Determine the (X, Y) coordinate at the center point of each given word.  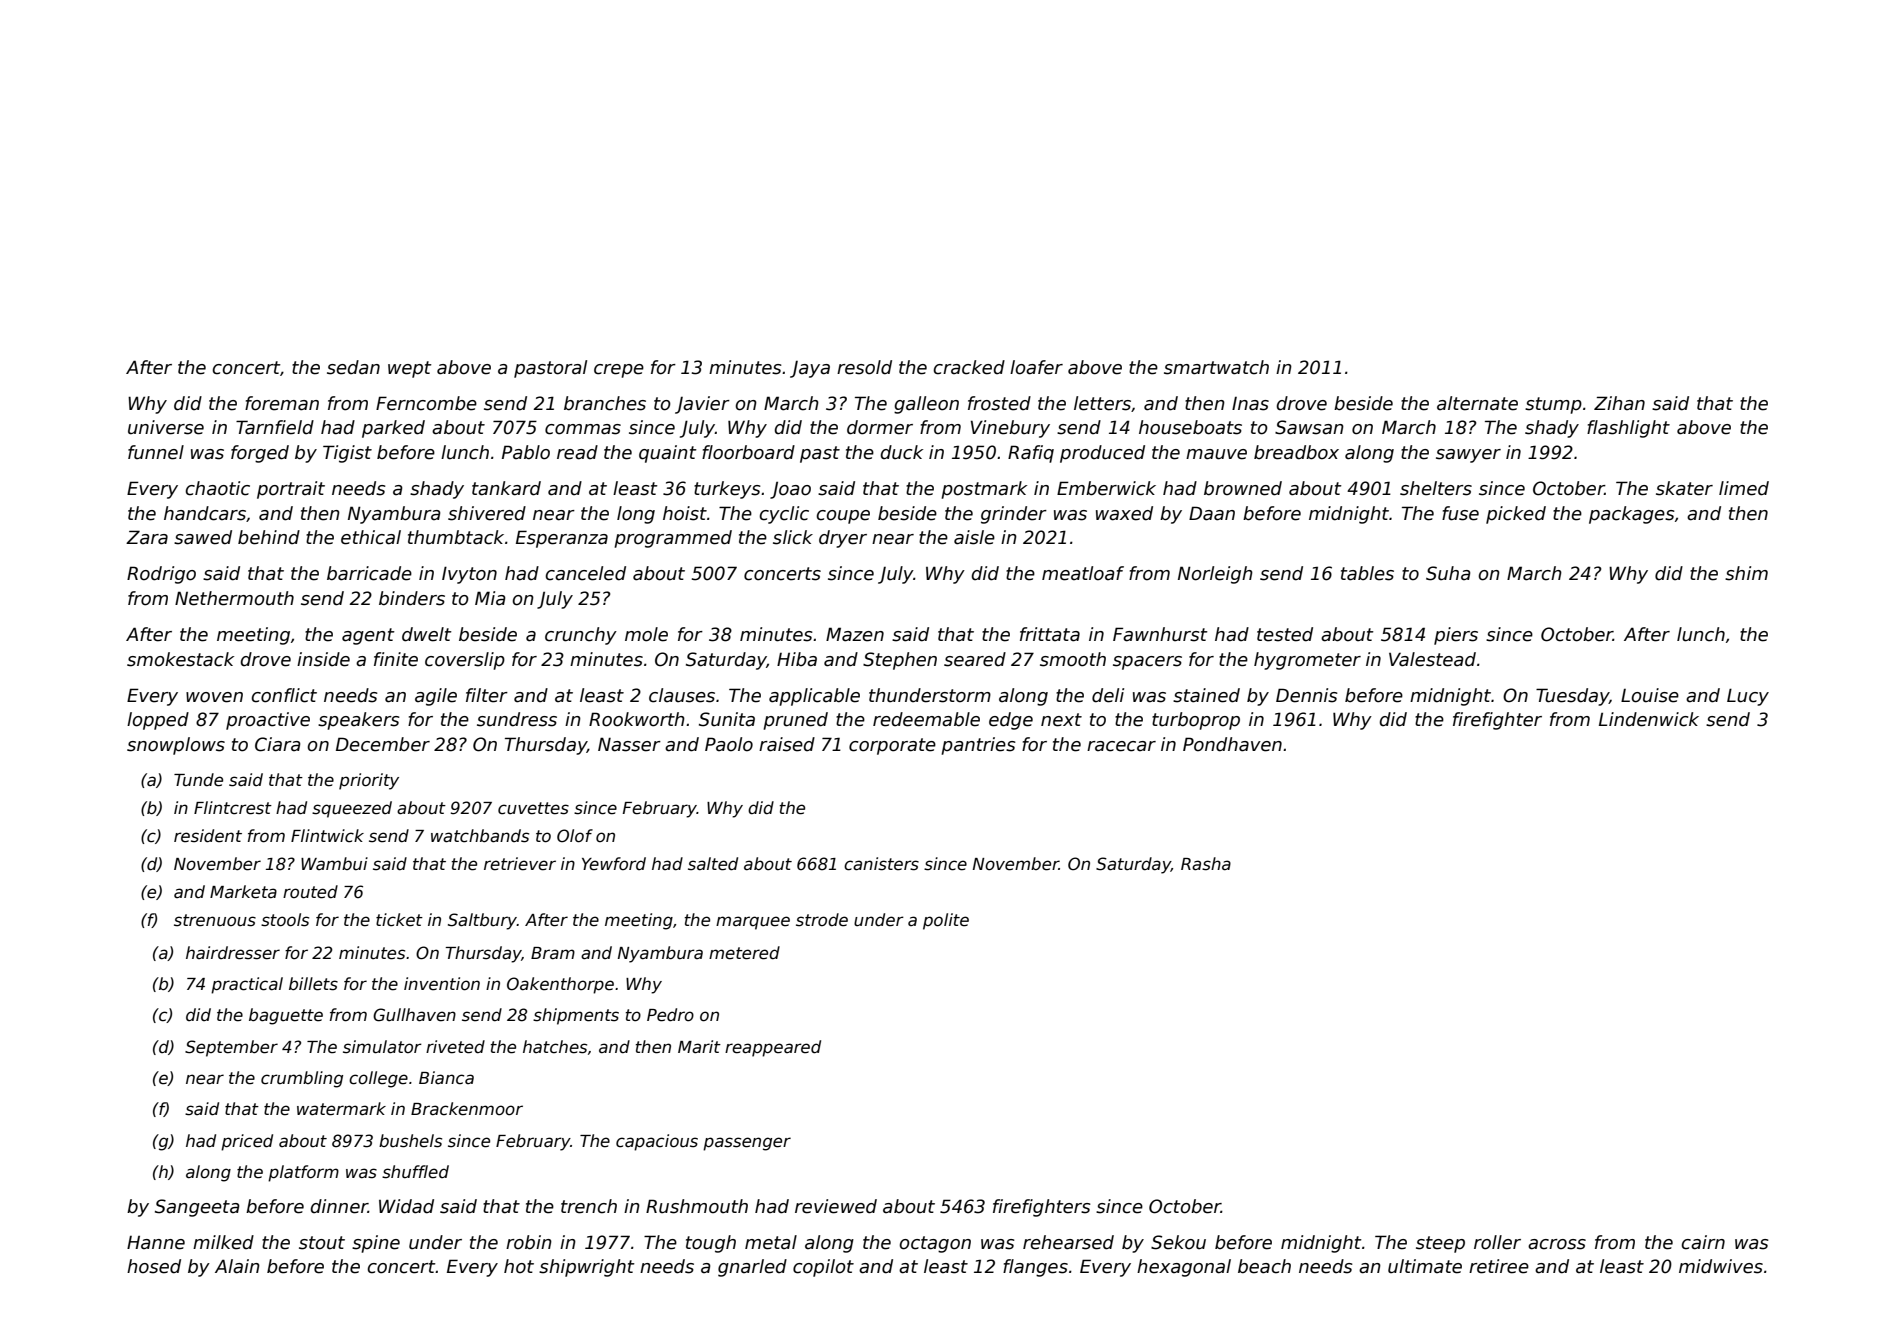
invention (442, 984)
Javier (702, 405)
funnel (156, 452)
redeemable (926, 719)
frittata (1050, 634)
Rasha (1206, 864)
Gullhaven (414, 1015)
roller (1497, 1242)
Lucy (1748, 697)
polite (946, 921)
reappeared (773, 1048)
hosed (154, 1266)
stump (1553, 405)
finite (396, 659)
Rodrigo (161, 575)
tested (1285, 634)
